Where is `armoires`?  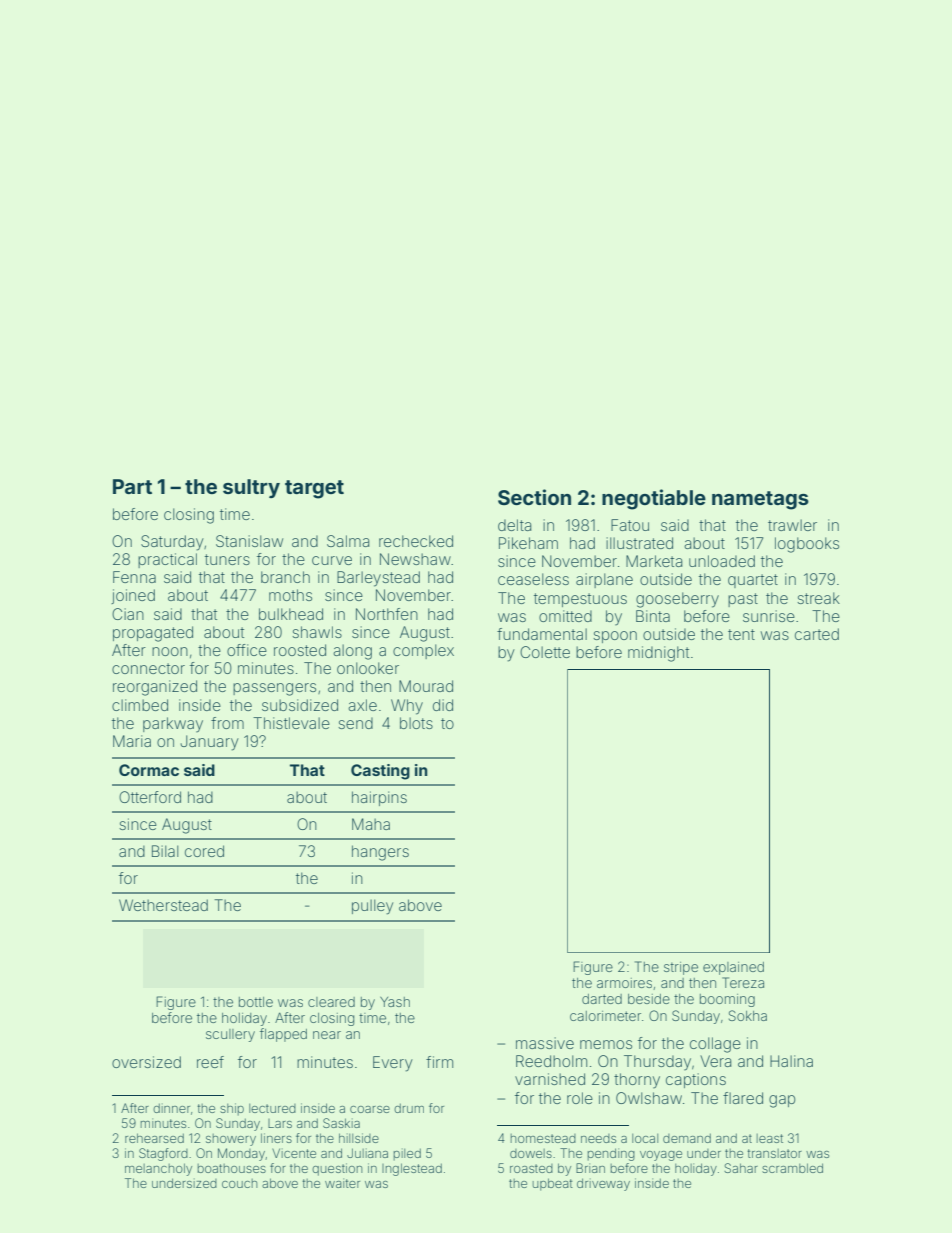 armoires is located at coordinates (624, 983).
